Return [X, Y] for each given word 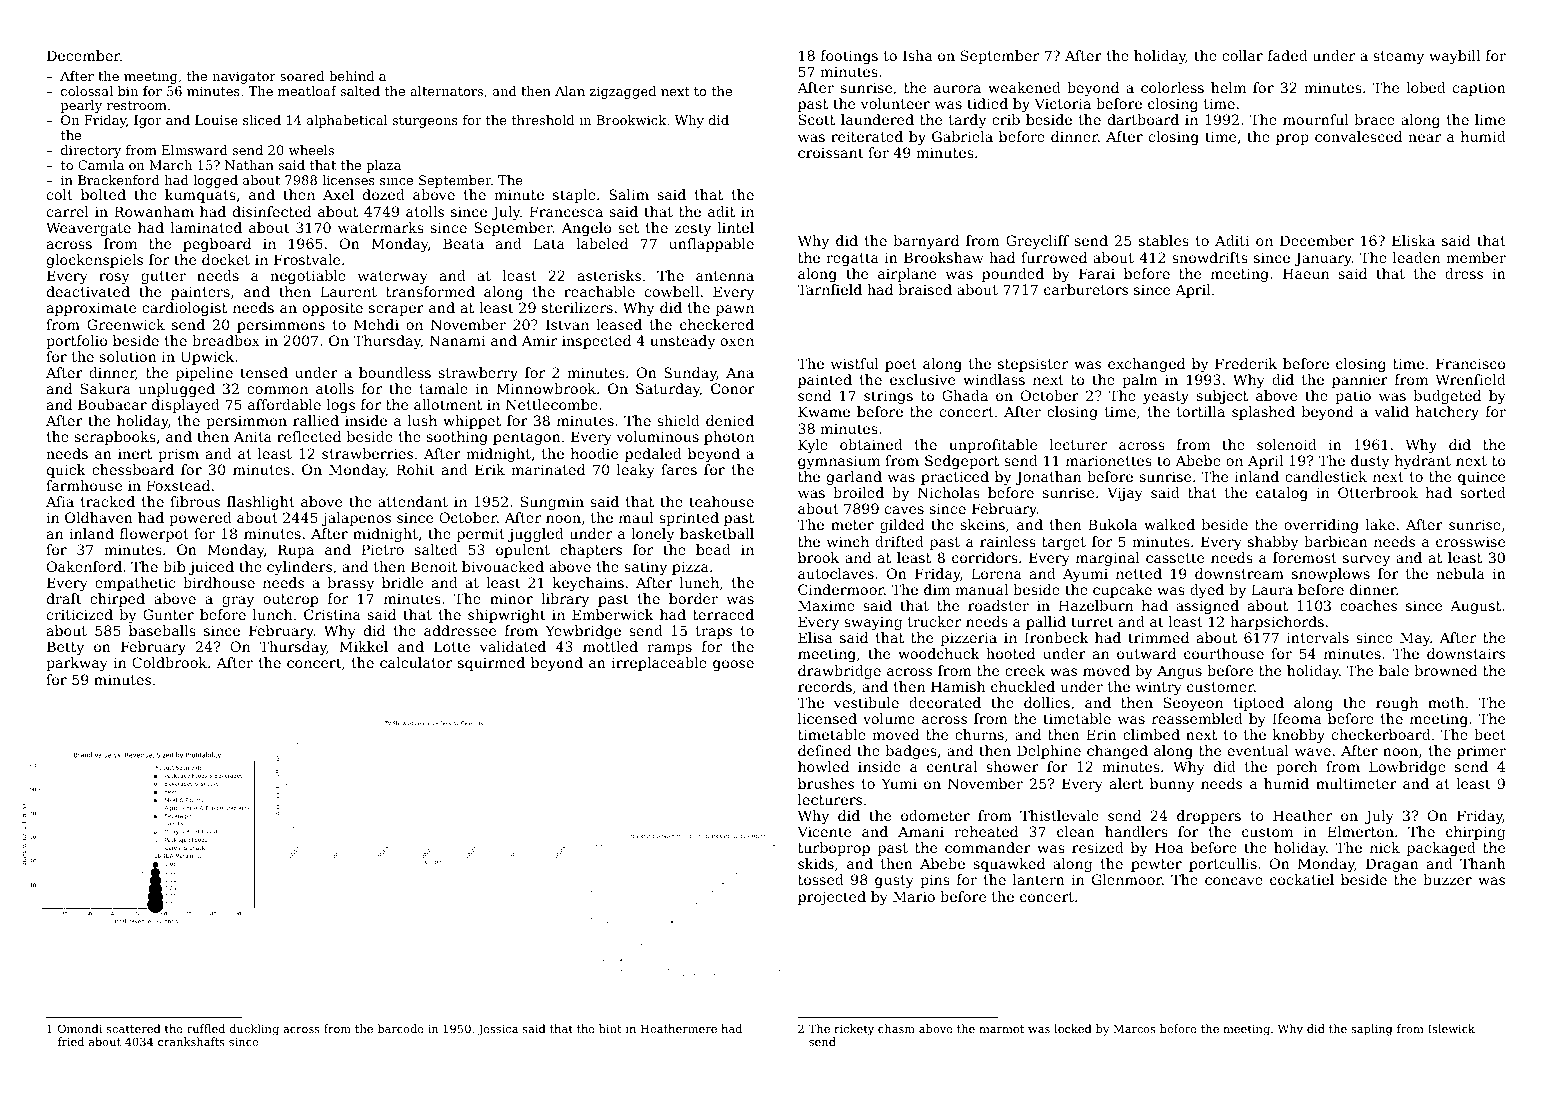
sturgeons [425, 122]
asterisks [609, 275]
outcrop [290, 600]
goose [733, 665]
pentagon [527, 438]
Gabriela [962, 136]
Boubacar [112, 404]
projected [832, 898]
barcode [400, 1028]
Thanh [1483, 863]
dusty [1370, 462]
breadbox [226, 340]
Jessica [498, 1030]
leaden [1416, 257]
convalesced [1358, 136]
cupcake [1122, 591]
